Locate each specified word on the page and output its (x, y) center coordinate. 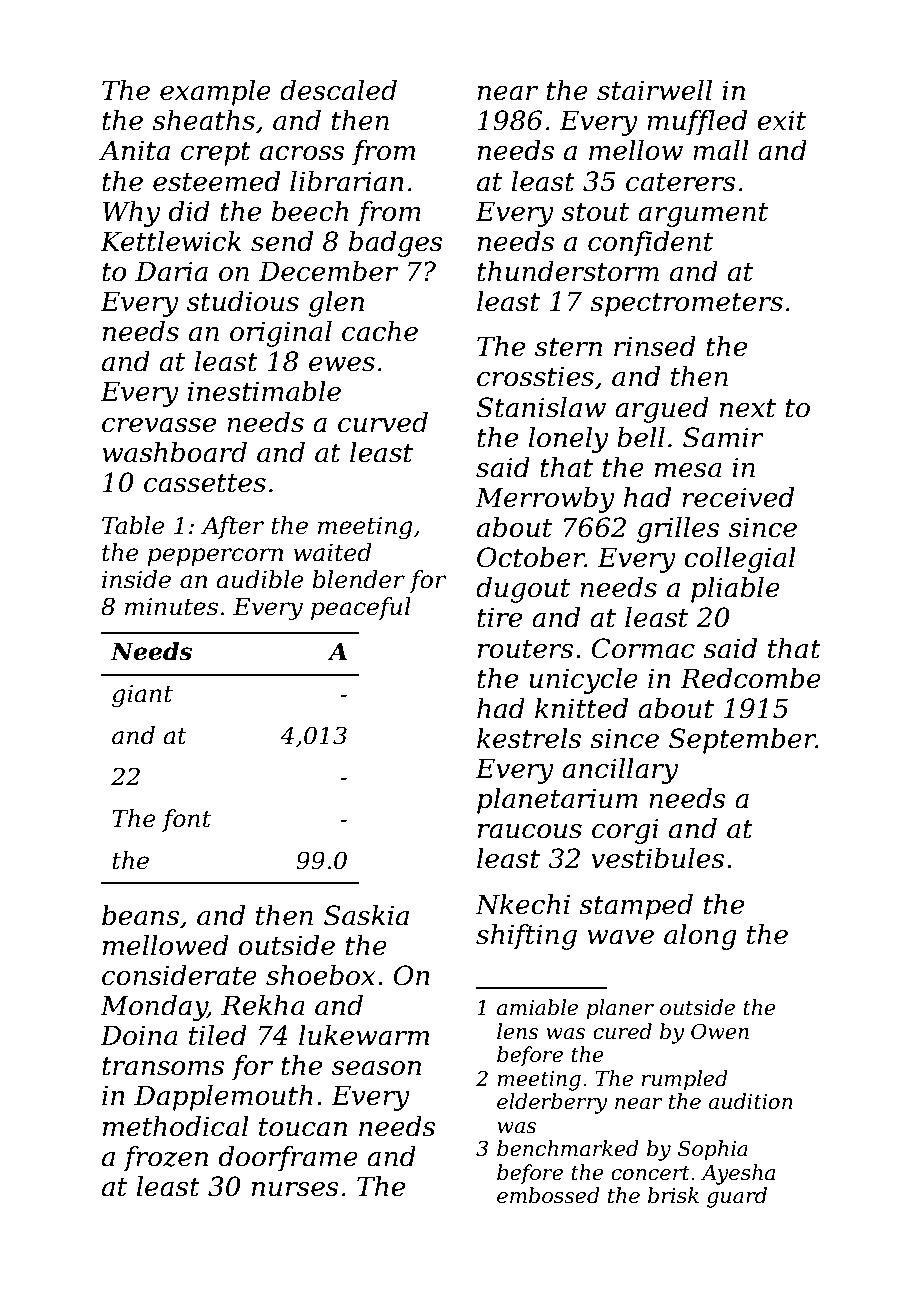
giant (142, 696)
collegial (740, 560)
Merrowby (545, 500)
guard (737, 1197)
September (742, 741)
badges (396, 244)
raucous (530, 831)
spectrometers (686, 305)
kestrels (529, 738)
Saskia (366, 915)
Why (131, 214)
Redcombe (750, 678)
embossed (548, 1195)
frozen (165, 1159)
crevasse (159, 425)
